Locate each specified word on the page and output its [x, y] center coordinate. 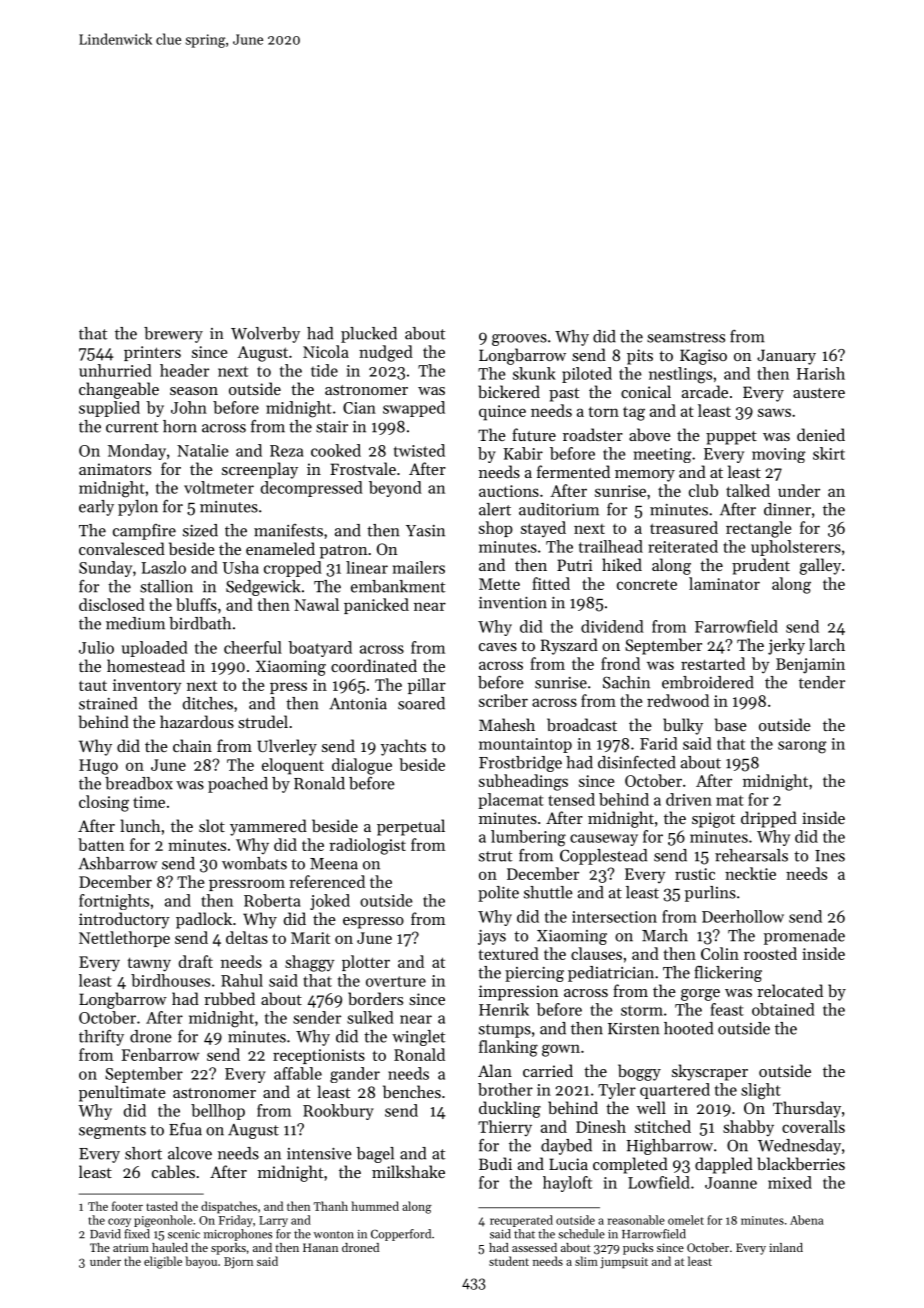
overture [396, 981]
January [786, 357]
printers [152, 353]
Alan [495, 1070]
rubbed [229, 998]
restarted [713, 663]
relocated [790, 990]
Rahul [242, 980]
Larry [273, 1221]
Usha [241, 567]
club [703, 490]
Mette [499, 584]
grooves [519, 340]
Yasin [425, 531]
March [665, 935]
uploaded [155, 649]
